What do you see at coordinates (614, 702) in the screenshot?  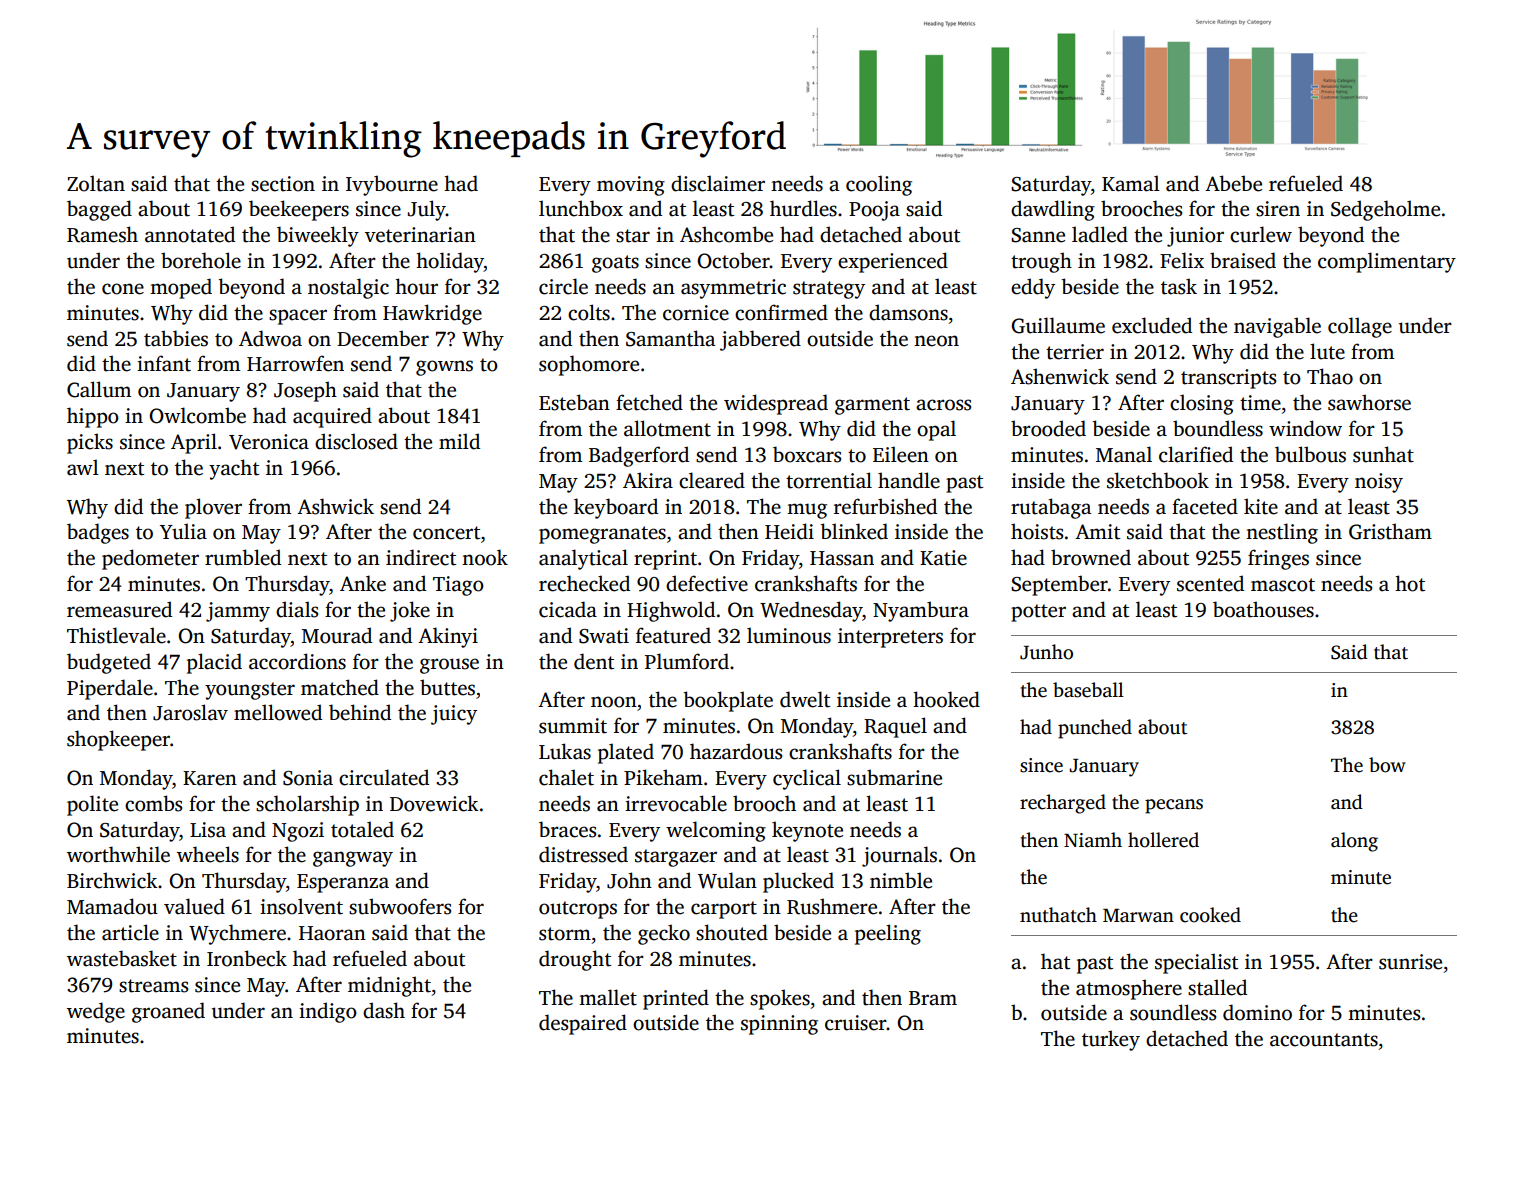 I see `noon` at bounding box center [614, 702].
